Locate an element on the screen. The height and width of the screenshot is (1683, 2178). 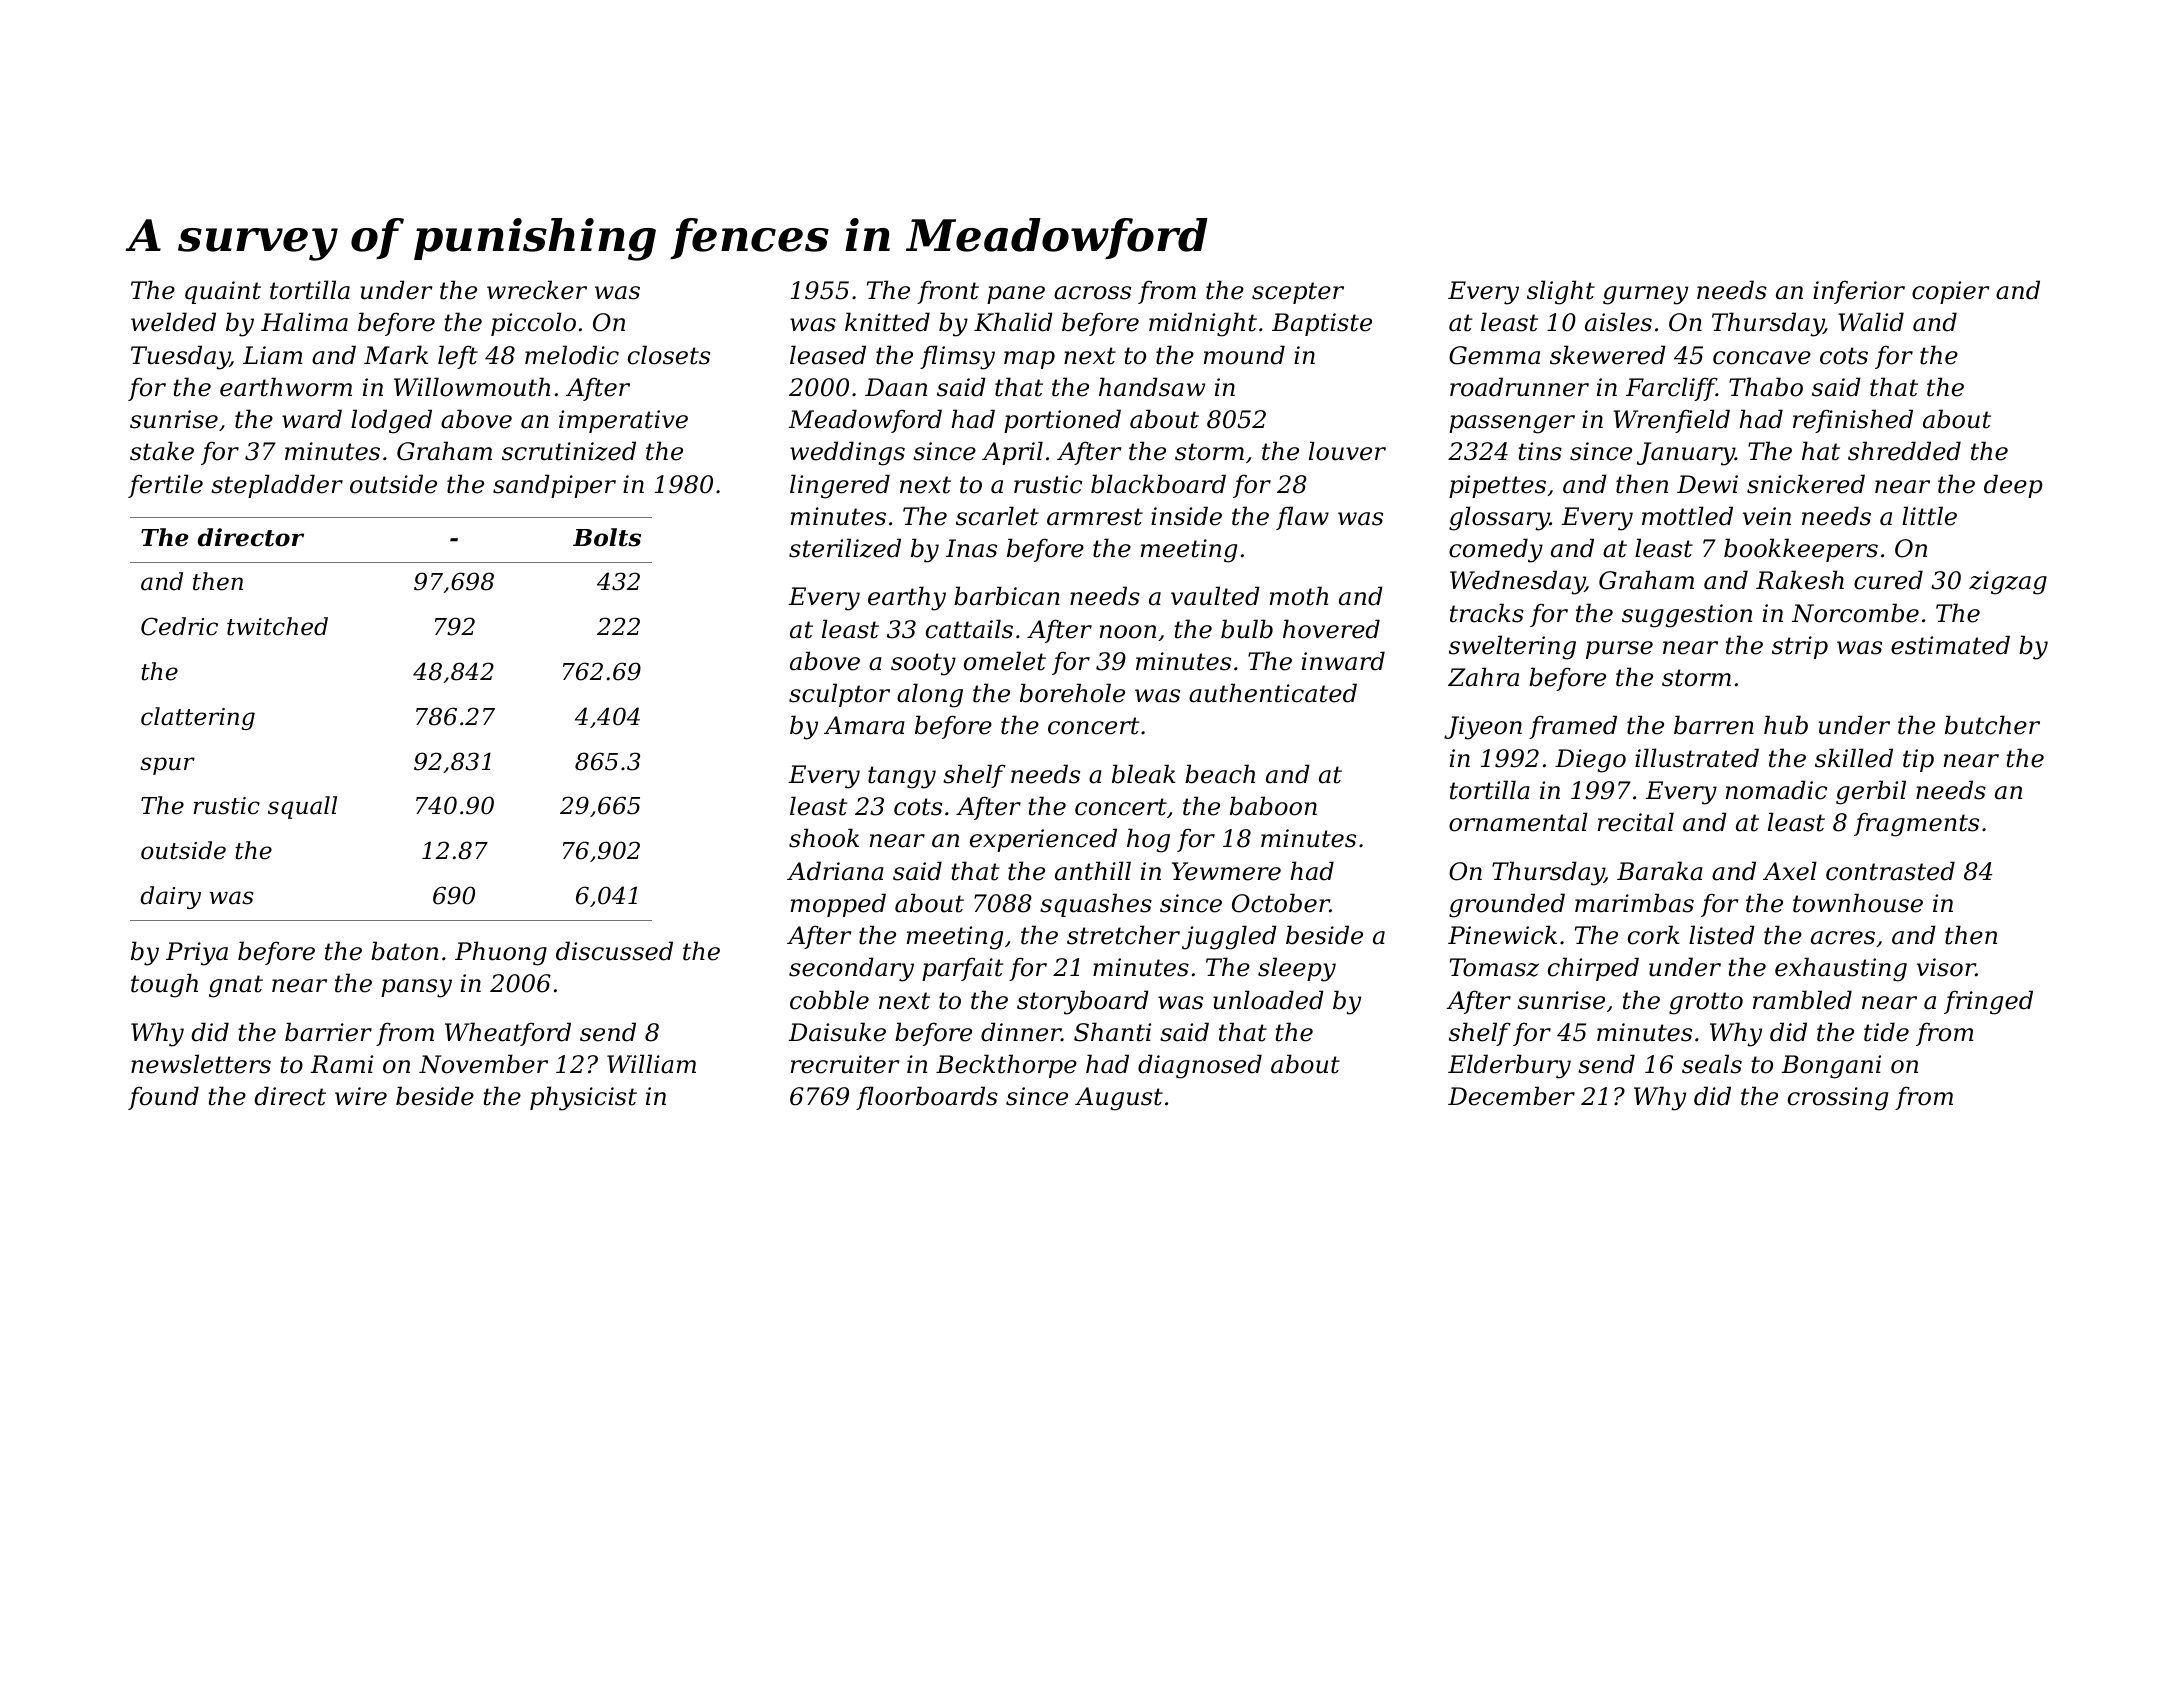
Rakesh is located at coordinates (1800, 580).
